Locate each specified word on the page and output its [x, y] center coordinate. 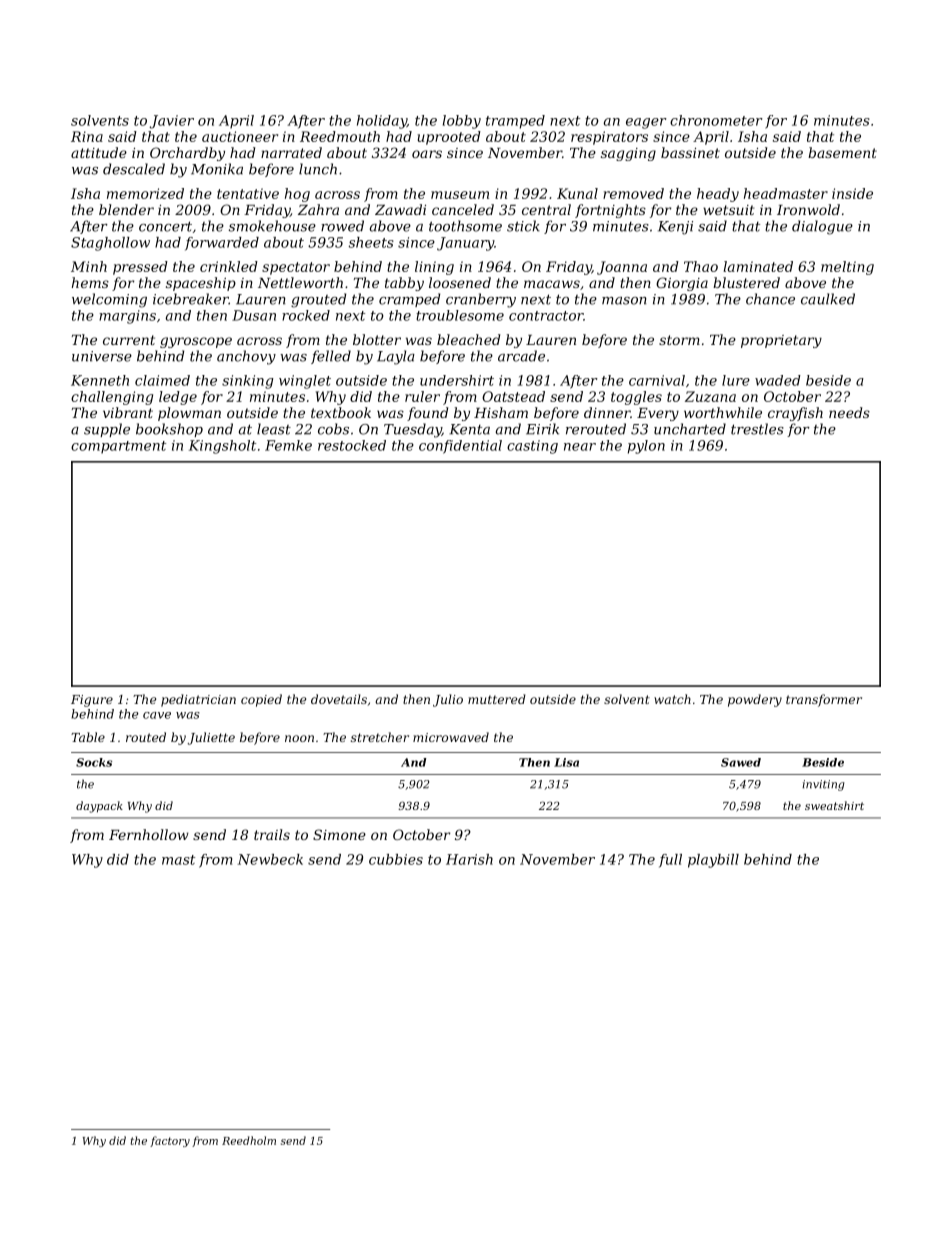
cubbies [396, 859]
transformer [824, 700]
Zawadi [400, 209]
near [580, 447]
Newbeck [270, 859]
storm [679, 340]
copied [261, 700]
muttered [497, 699]
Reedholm [249, 1140]
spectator [296, 268]
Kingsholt [222, 447]
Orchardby [187, 154]
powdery [755, 700]
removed [633, 193]
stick [523, 226]
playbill [713, 861]
